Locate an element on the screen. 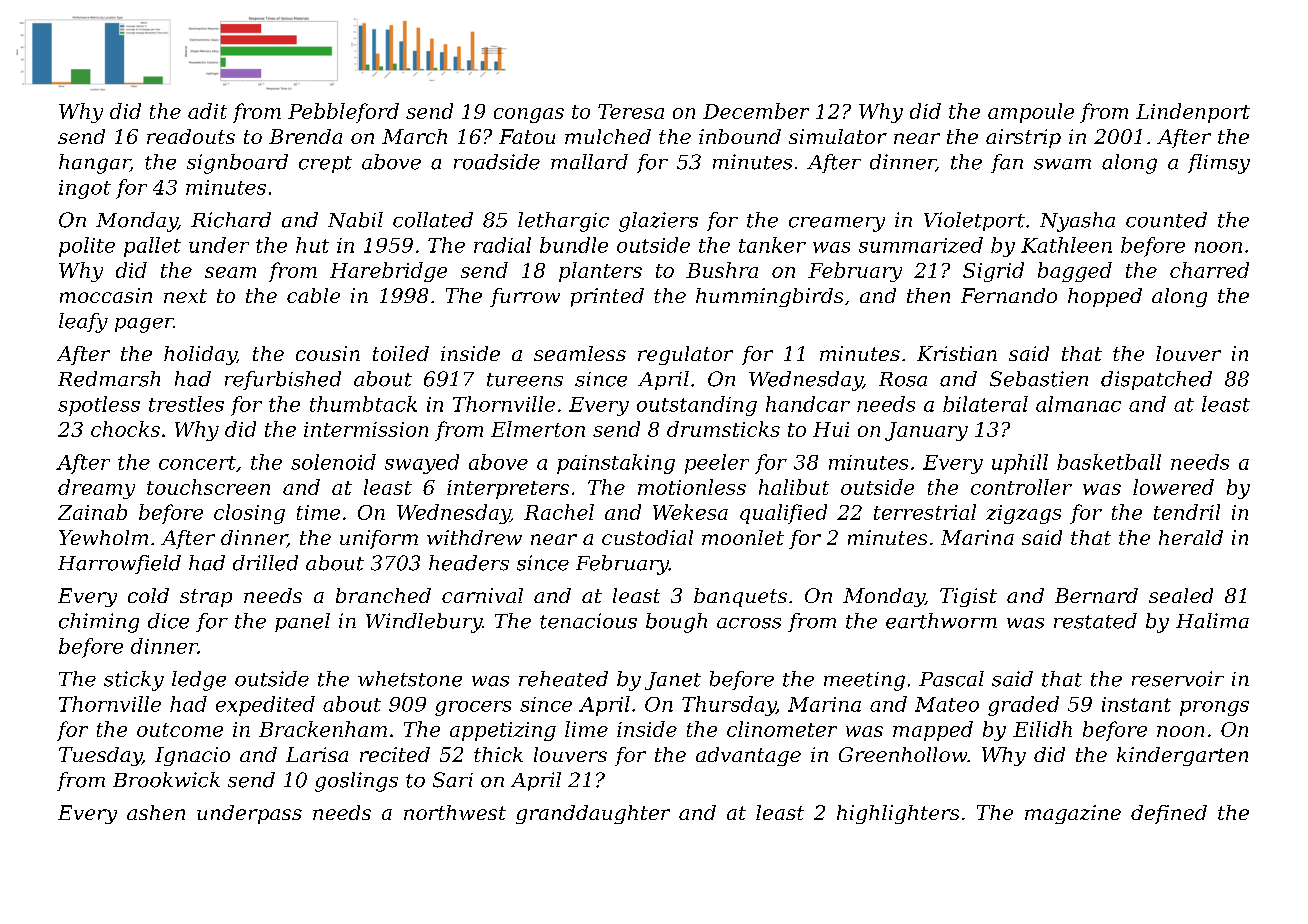 Image resolution: width=1308 pixels, height=924 pixels. carnival is located at coordinates (482, 595).
